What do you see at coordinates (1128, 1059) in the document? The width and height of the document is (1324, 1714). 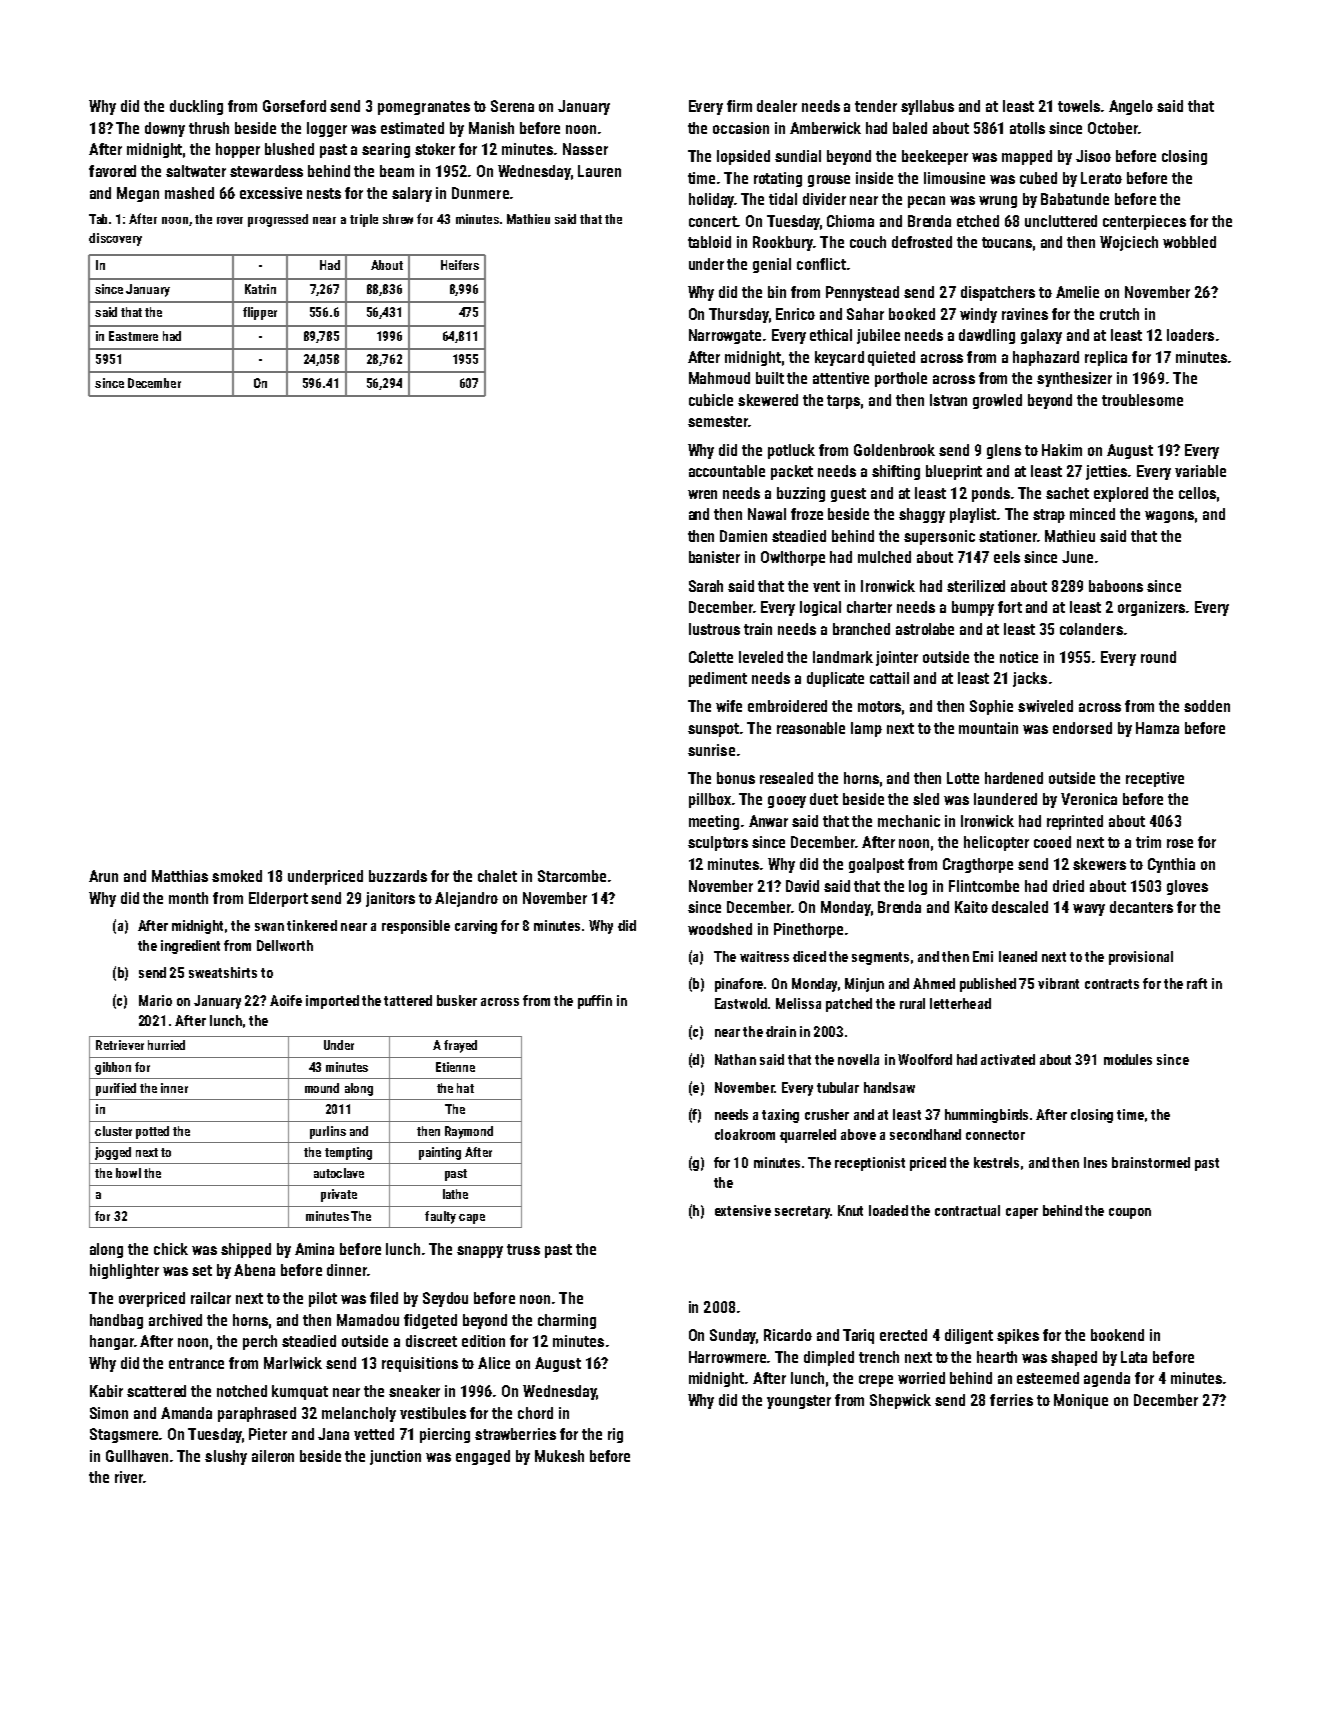 I see `modules` at bounding box center [1128, 1059].
